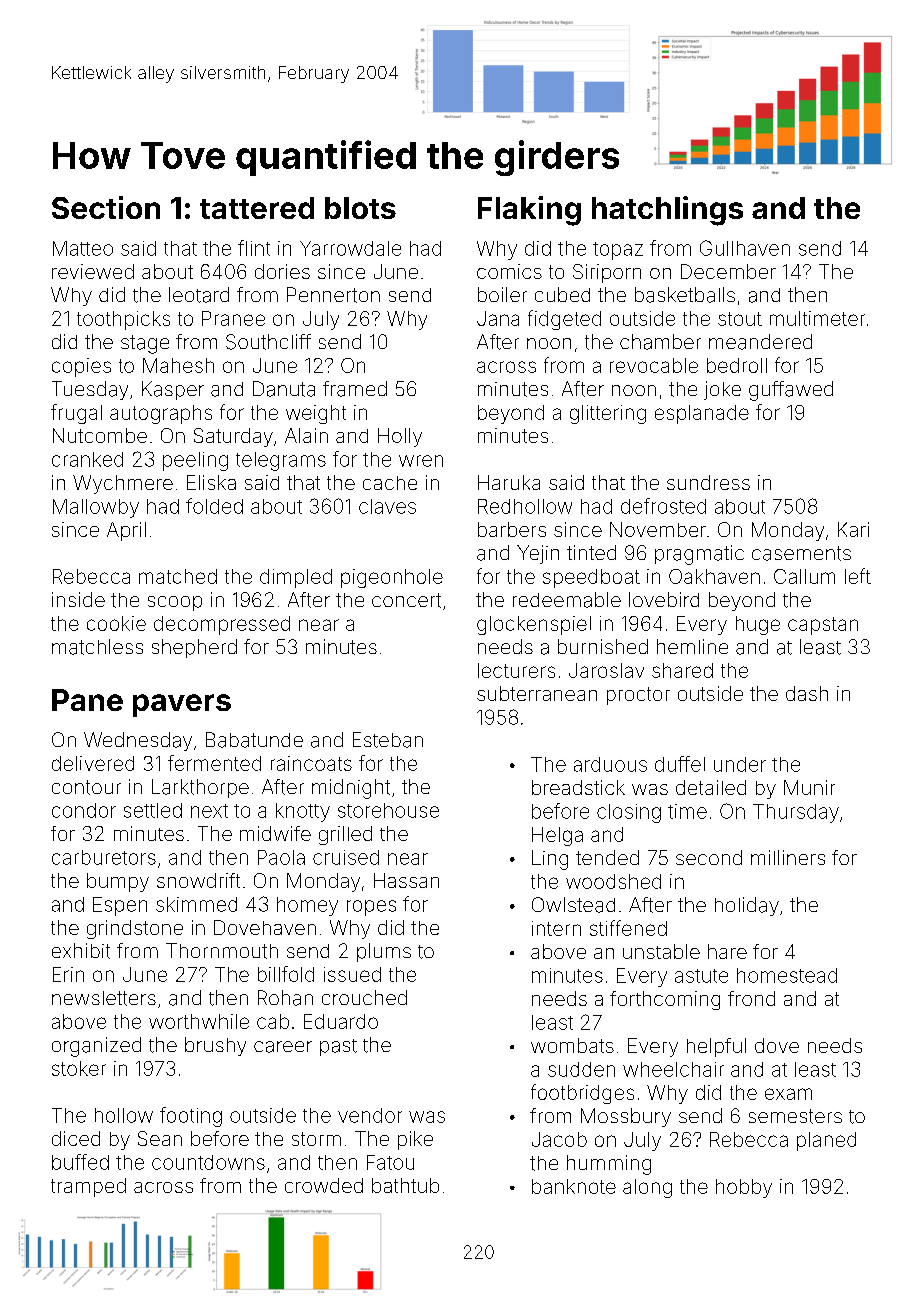  Describe the element at coordinates (574, 1186) in the screenshot. I see `banknote` at that location.
